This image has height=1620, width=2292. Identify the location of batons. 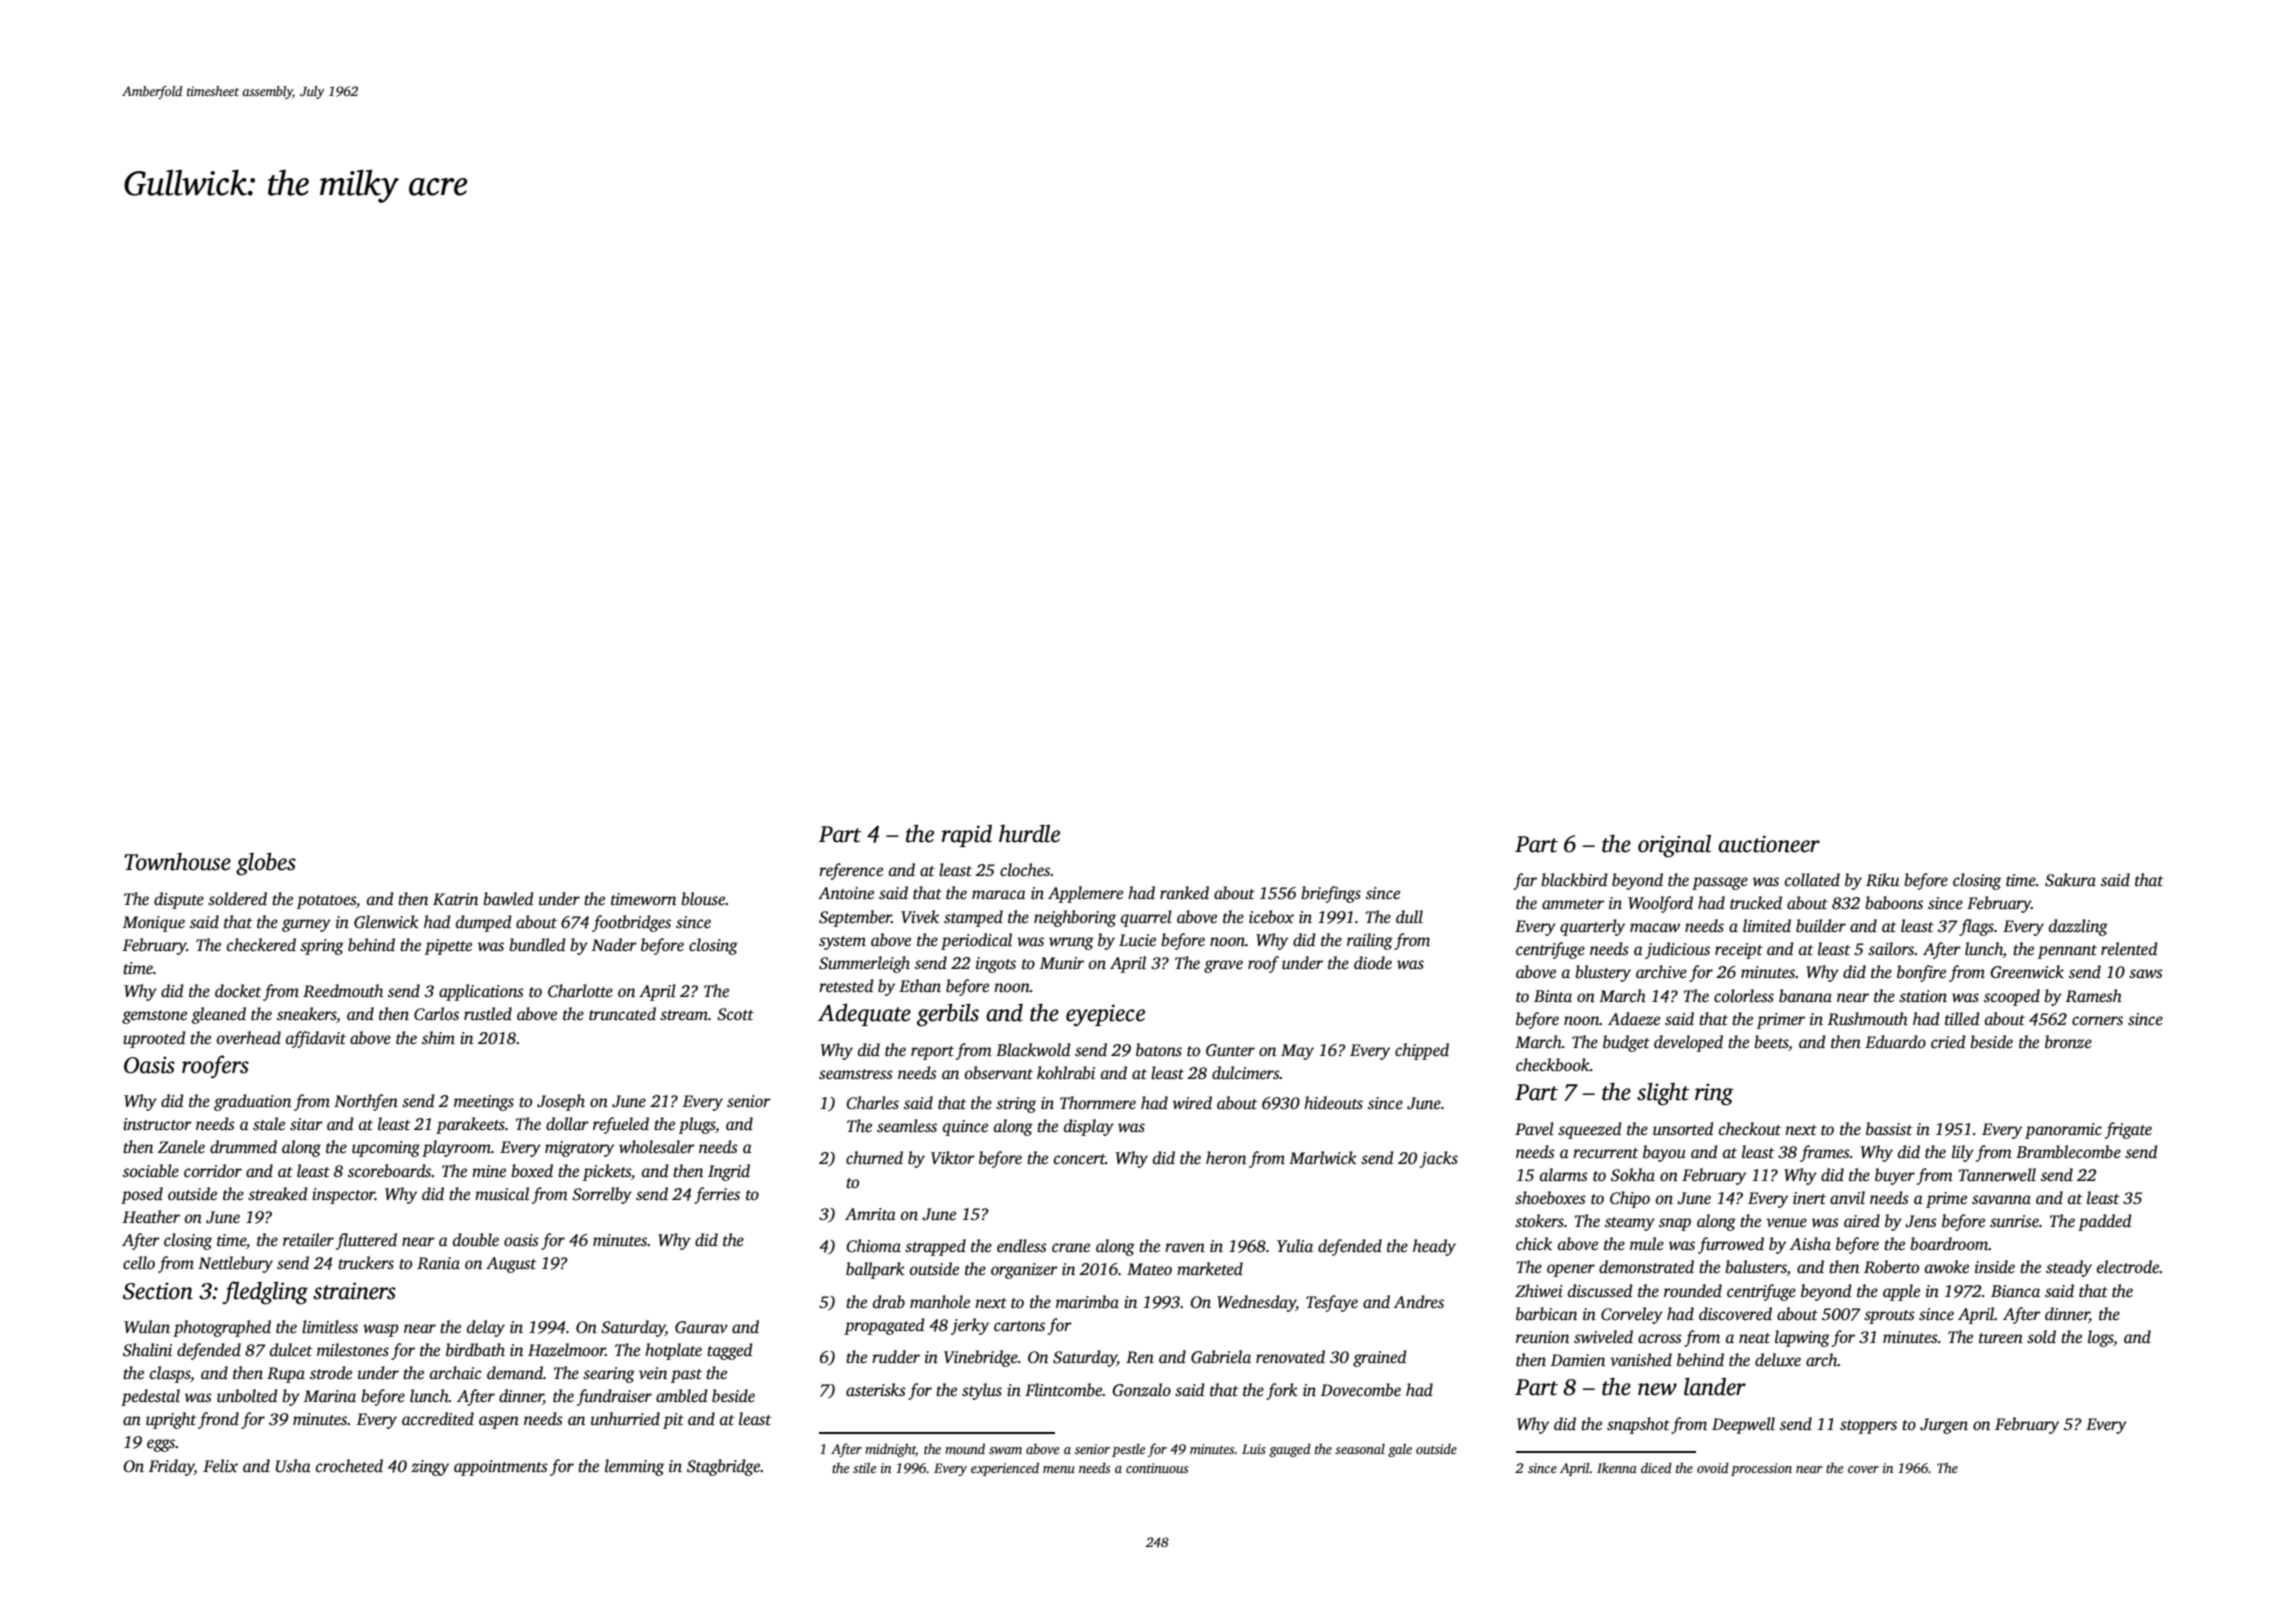
(1159, 1050).
